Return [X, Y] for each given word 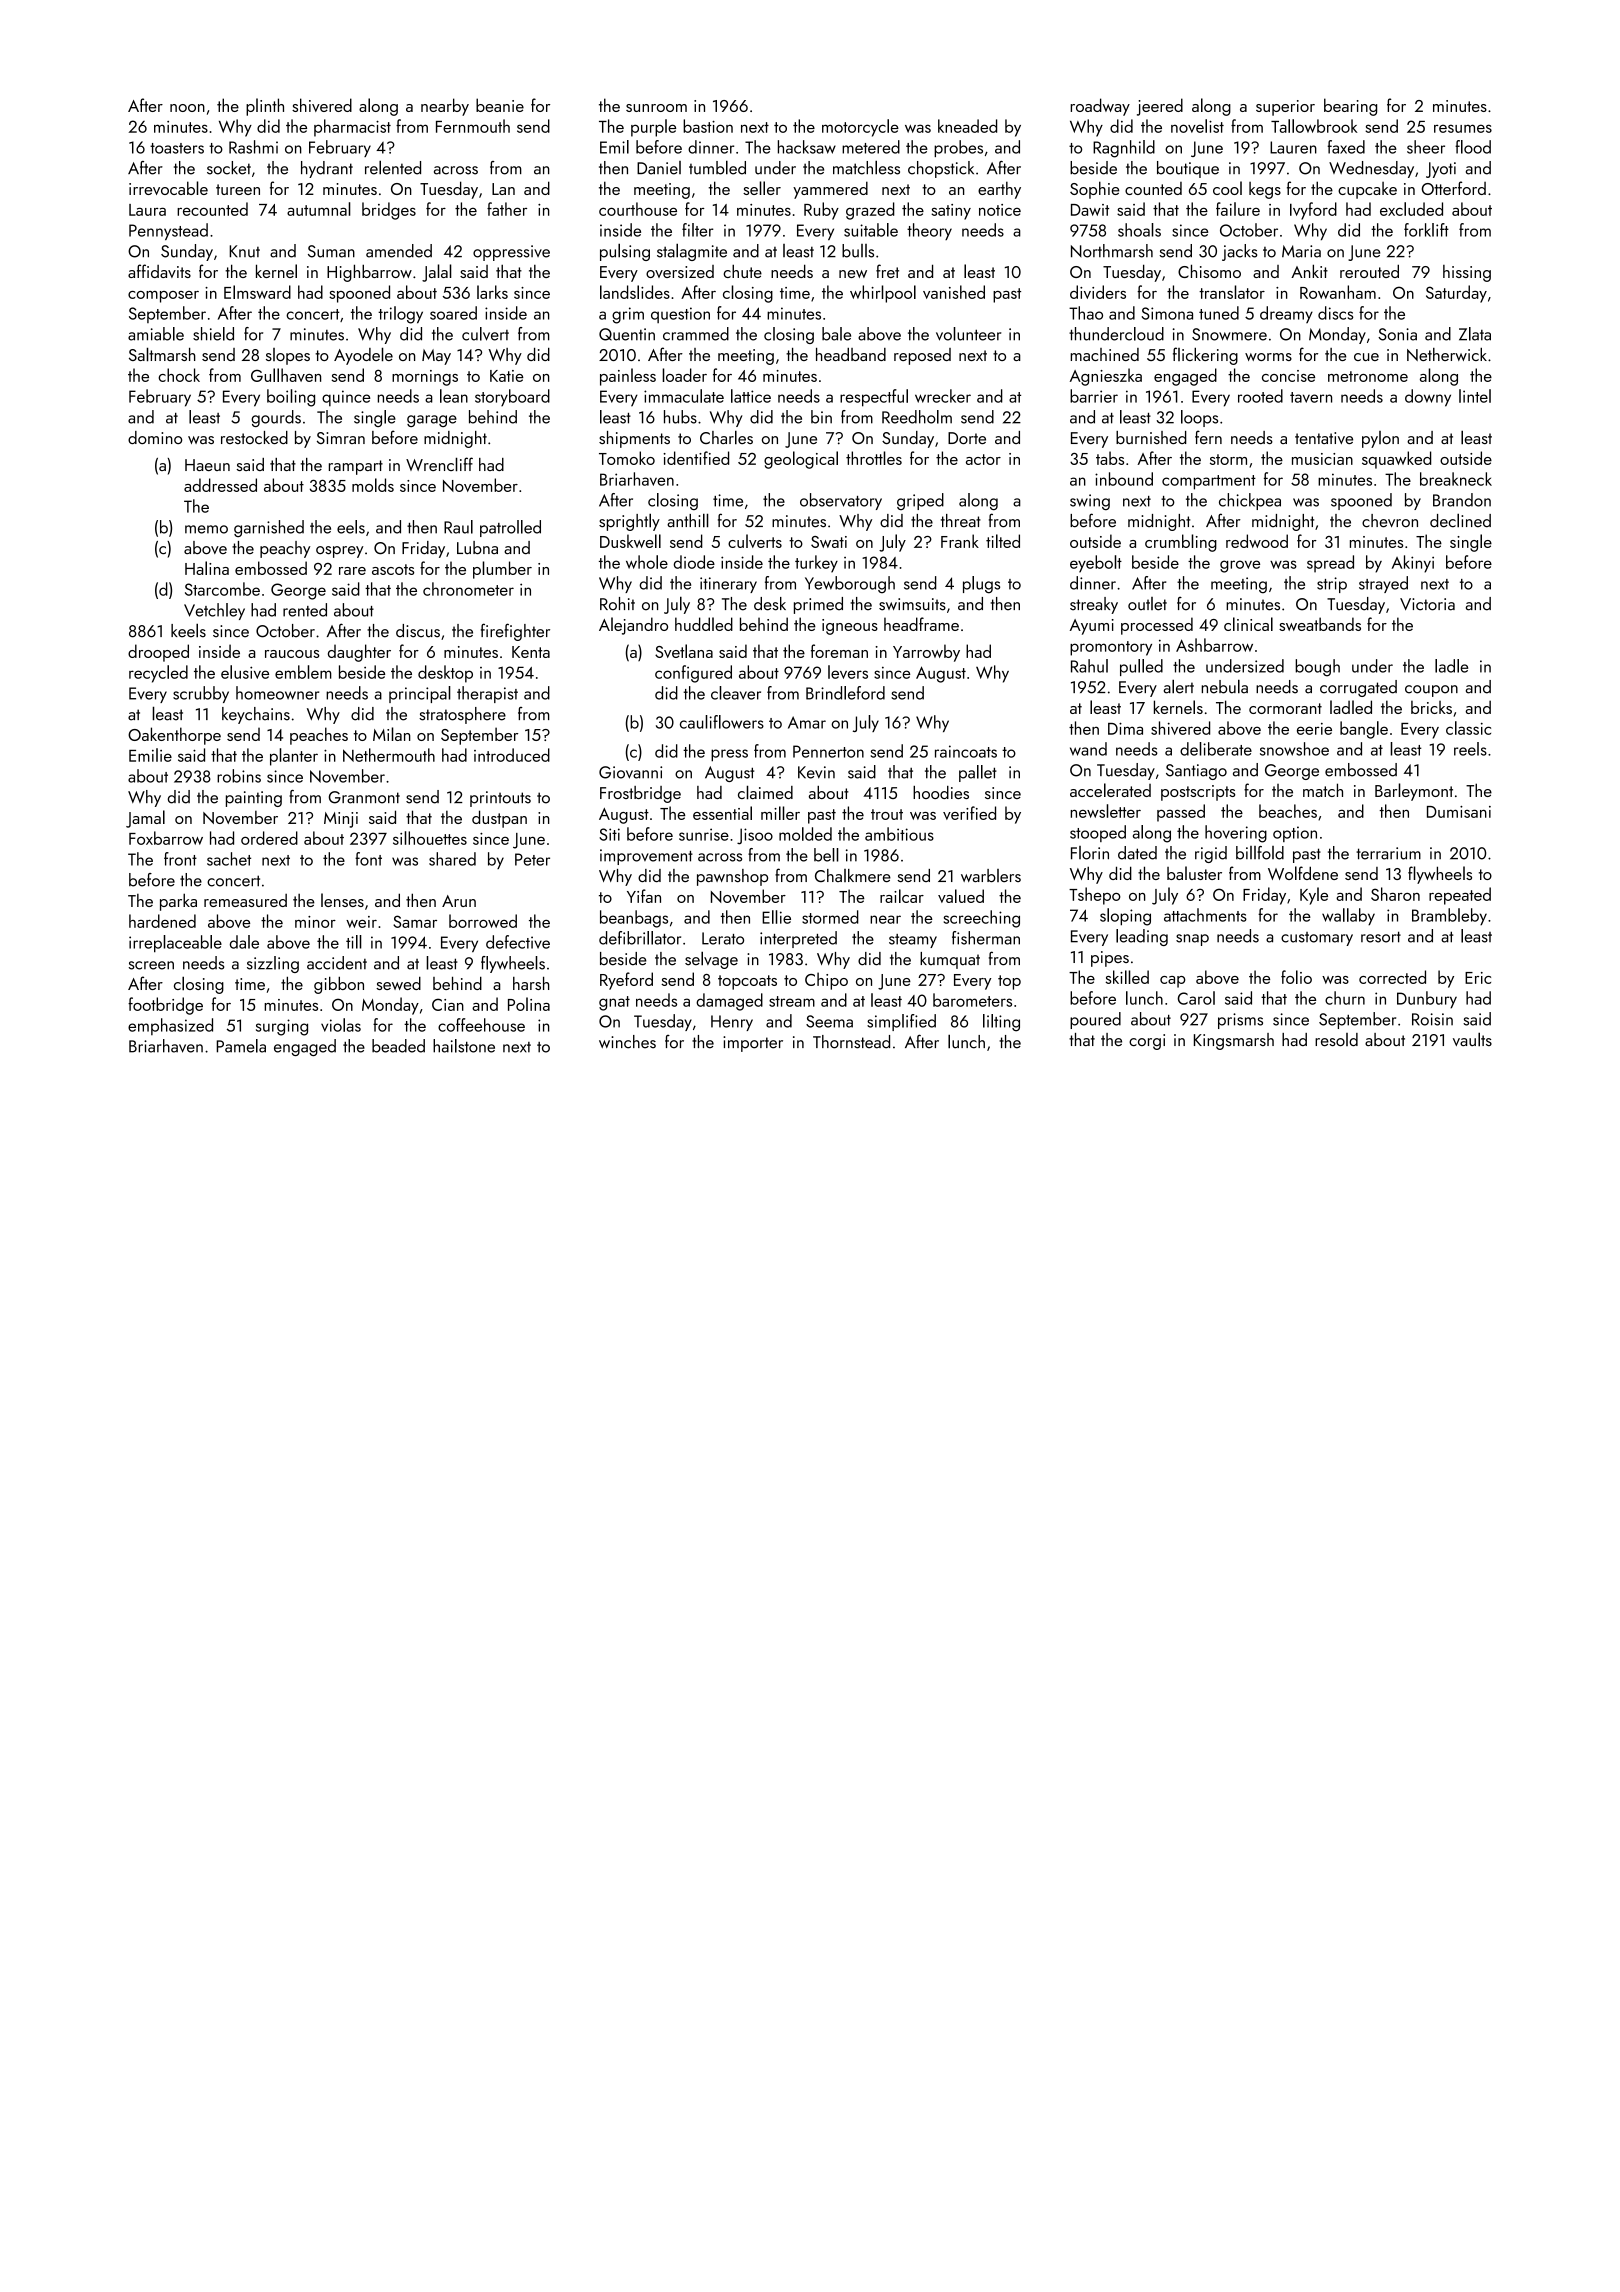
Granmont [364, 797]
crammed [696, 334]
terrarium [1388, 853]
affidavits [159, 271]
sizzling [273, 964]
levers [848, 672]
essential [722, 813]
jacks [1239, 252]
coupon [1431, 691]
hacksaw [807, 147]
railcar [902, 896]
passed [1181, 813]
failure [1238, 209]
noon [187, 108]
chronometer [468, 589]
